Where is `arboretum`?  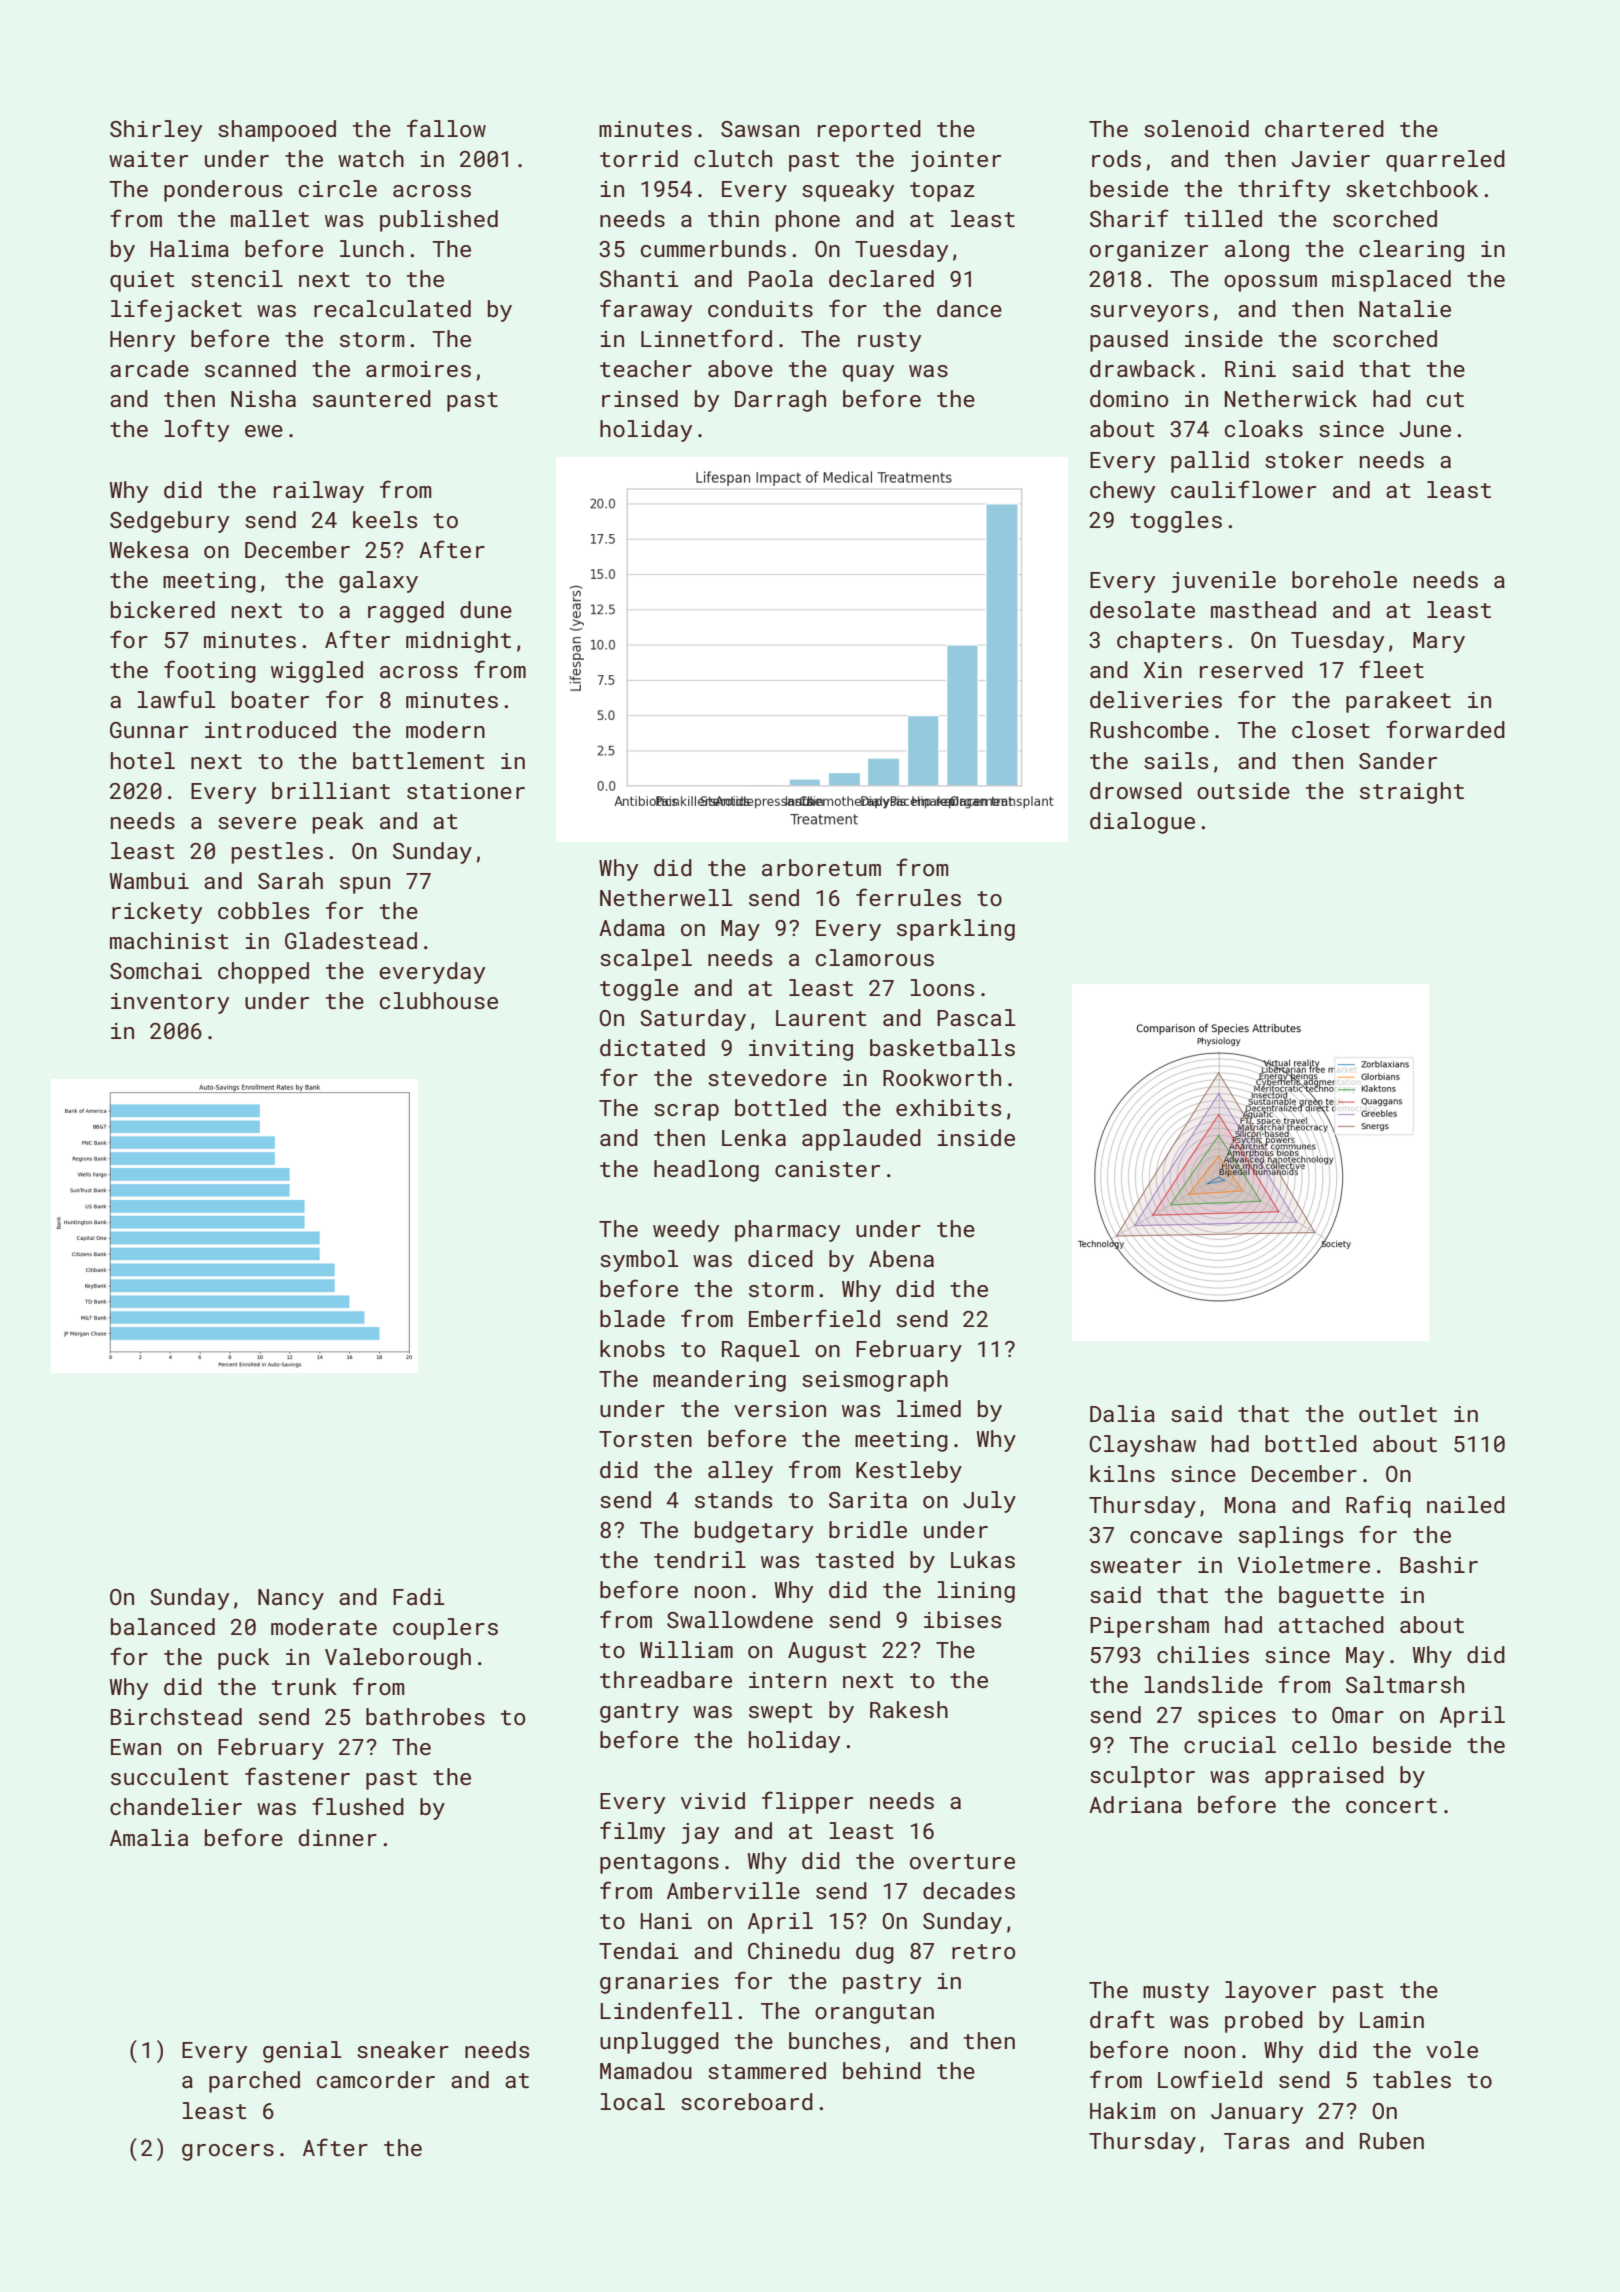
arboretum is located at coordinates (821, 867).
